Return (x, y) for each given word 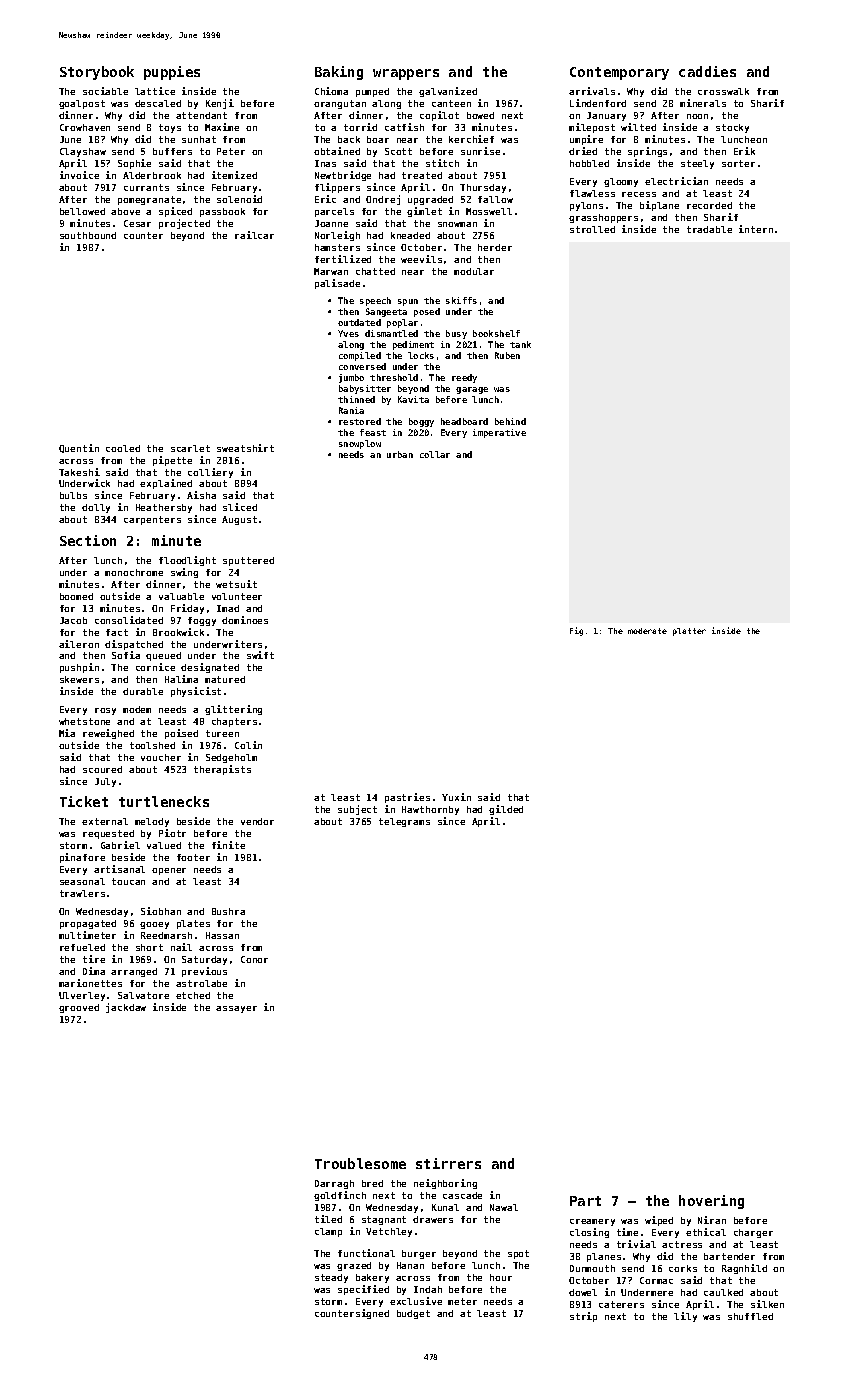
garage (472, 390)
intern (756, 229)
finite (228, 845)
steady (331, 1278)
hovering (711, 1202)
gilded (506, 810)
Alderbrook (152, 175)
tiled (328, 1219)
